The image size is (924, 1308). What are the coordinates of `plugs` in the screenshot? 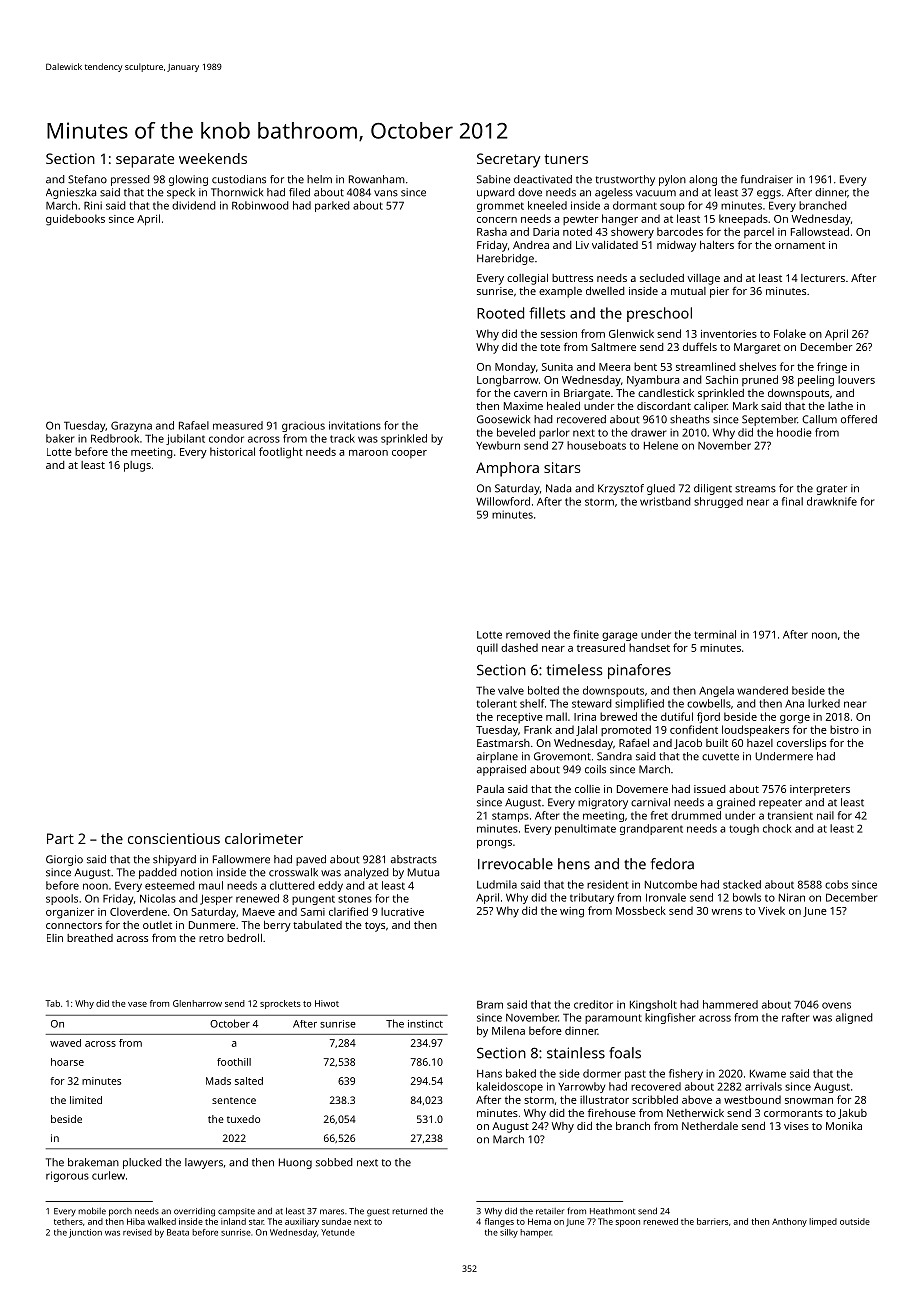 It's located at (137, 466).
